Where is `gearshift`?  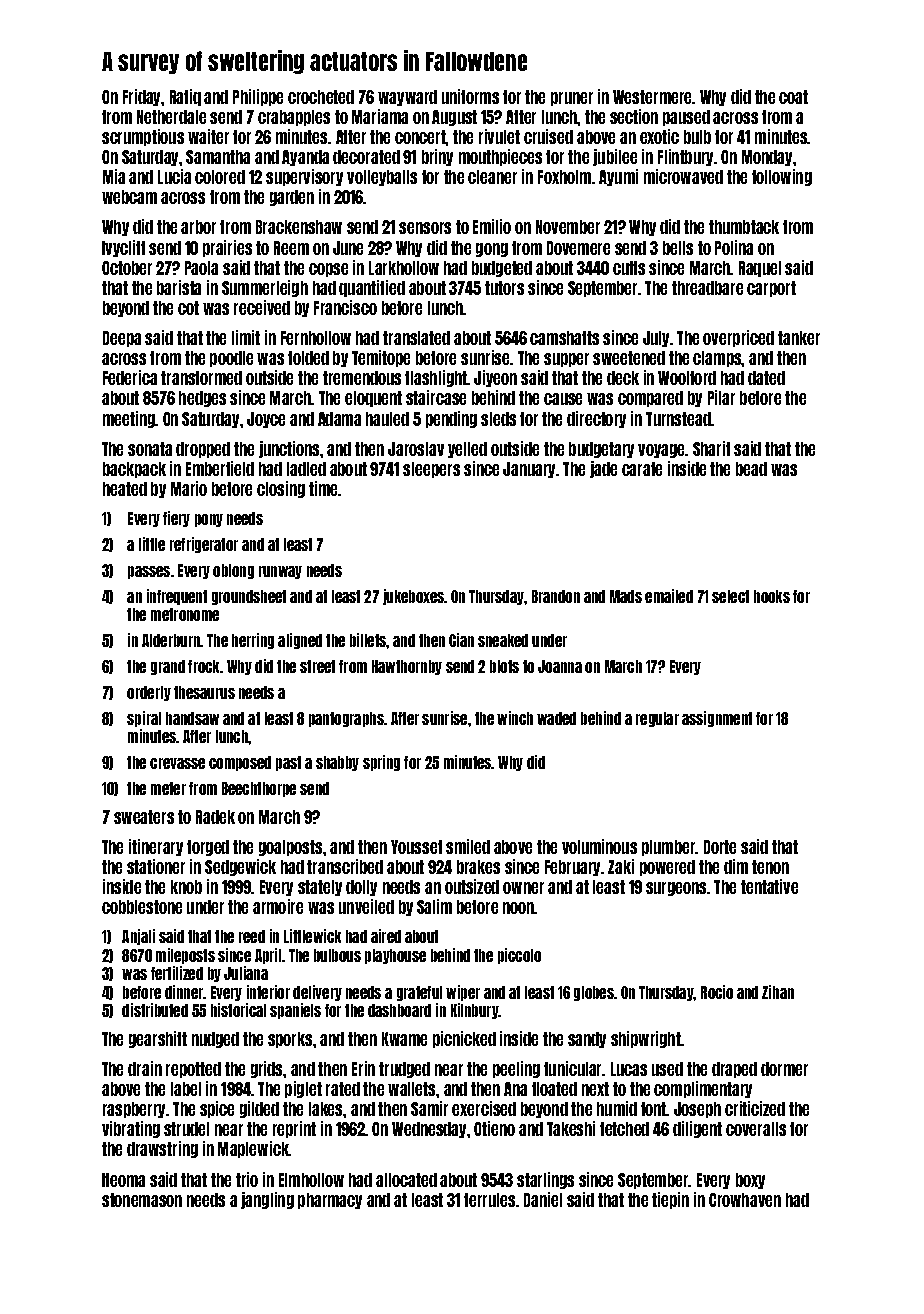 gearshift is located at coordinates (158, 1039).
